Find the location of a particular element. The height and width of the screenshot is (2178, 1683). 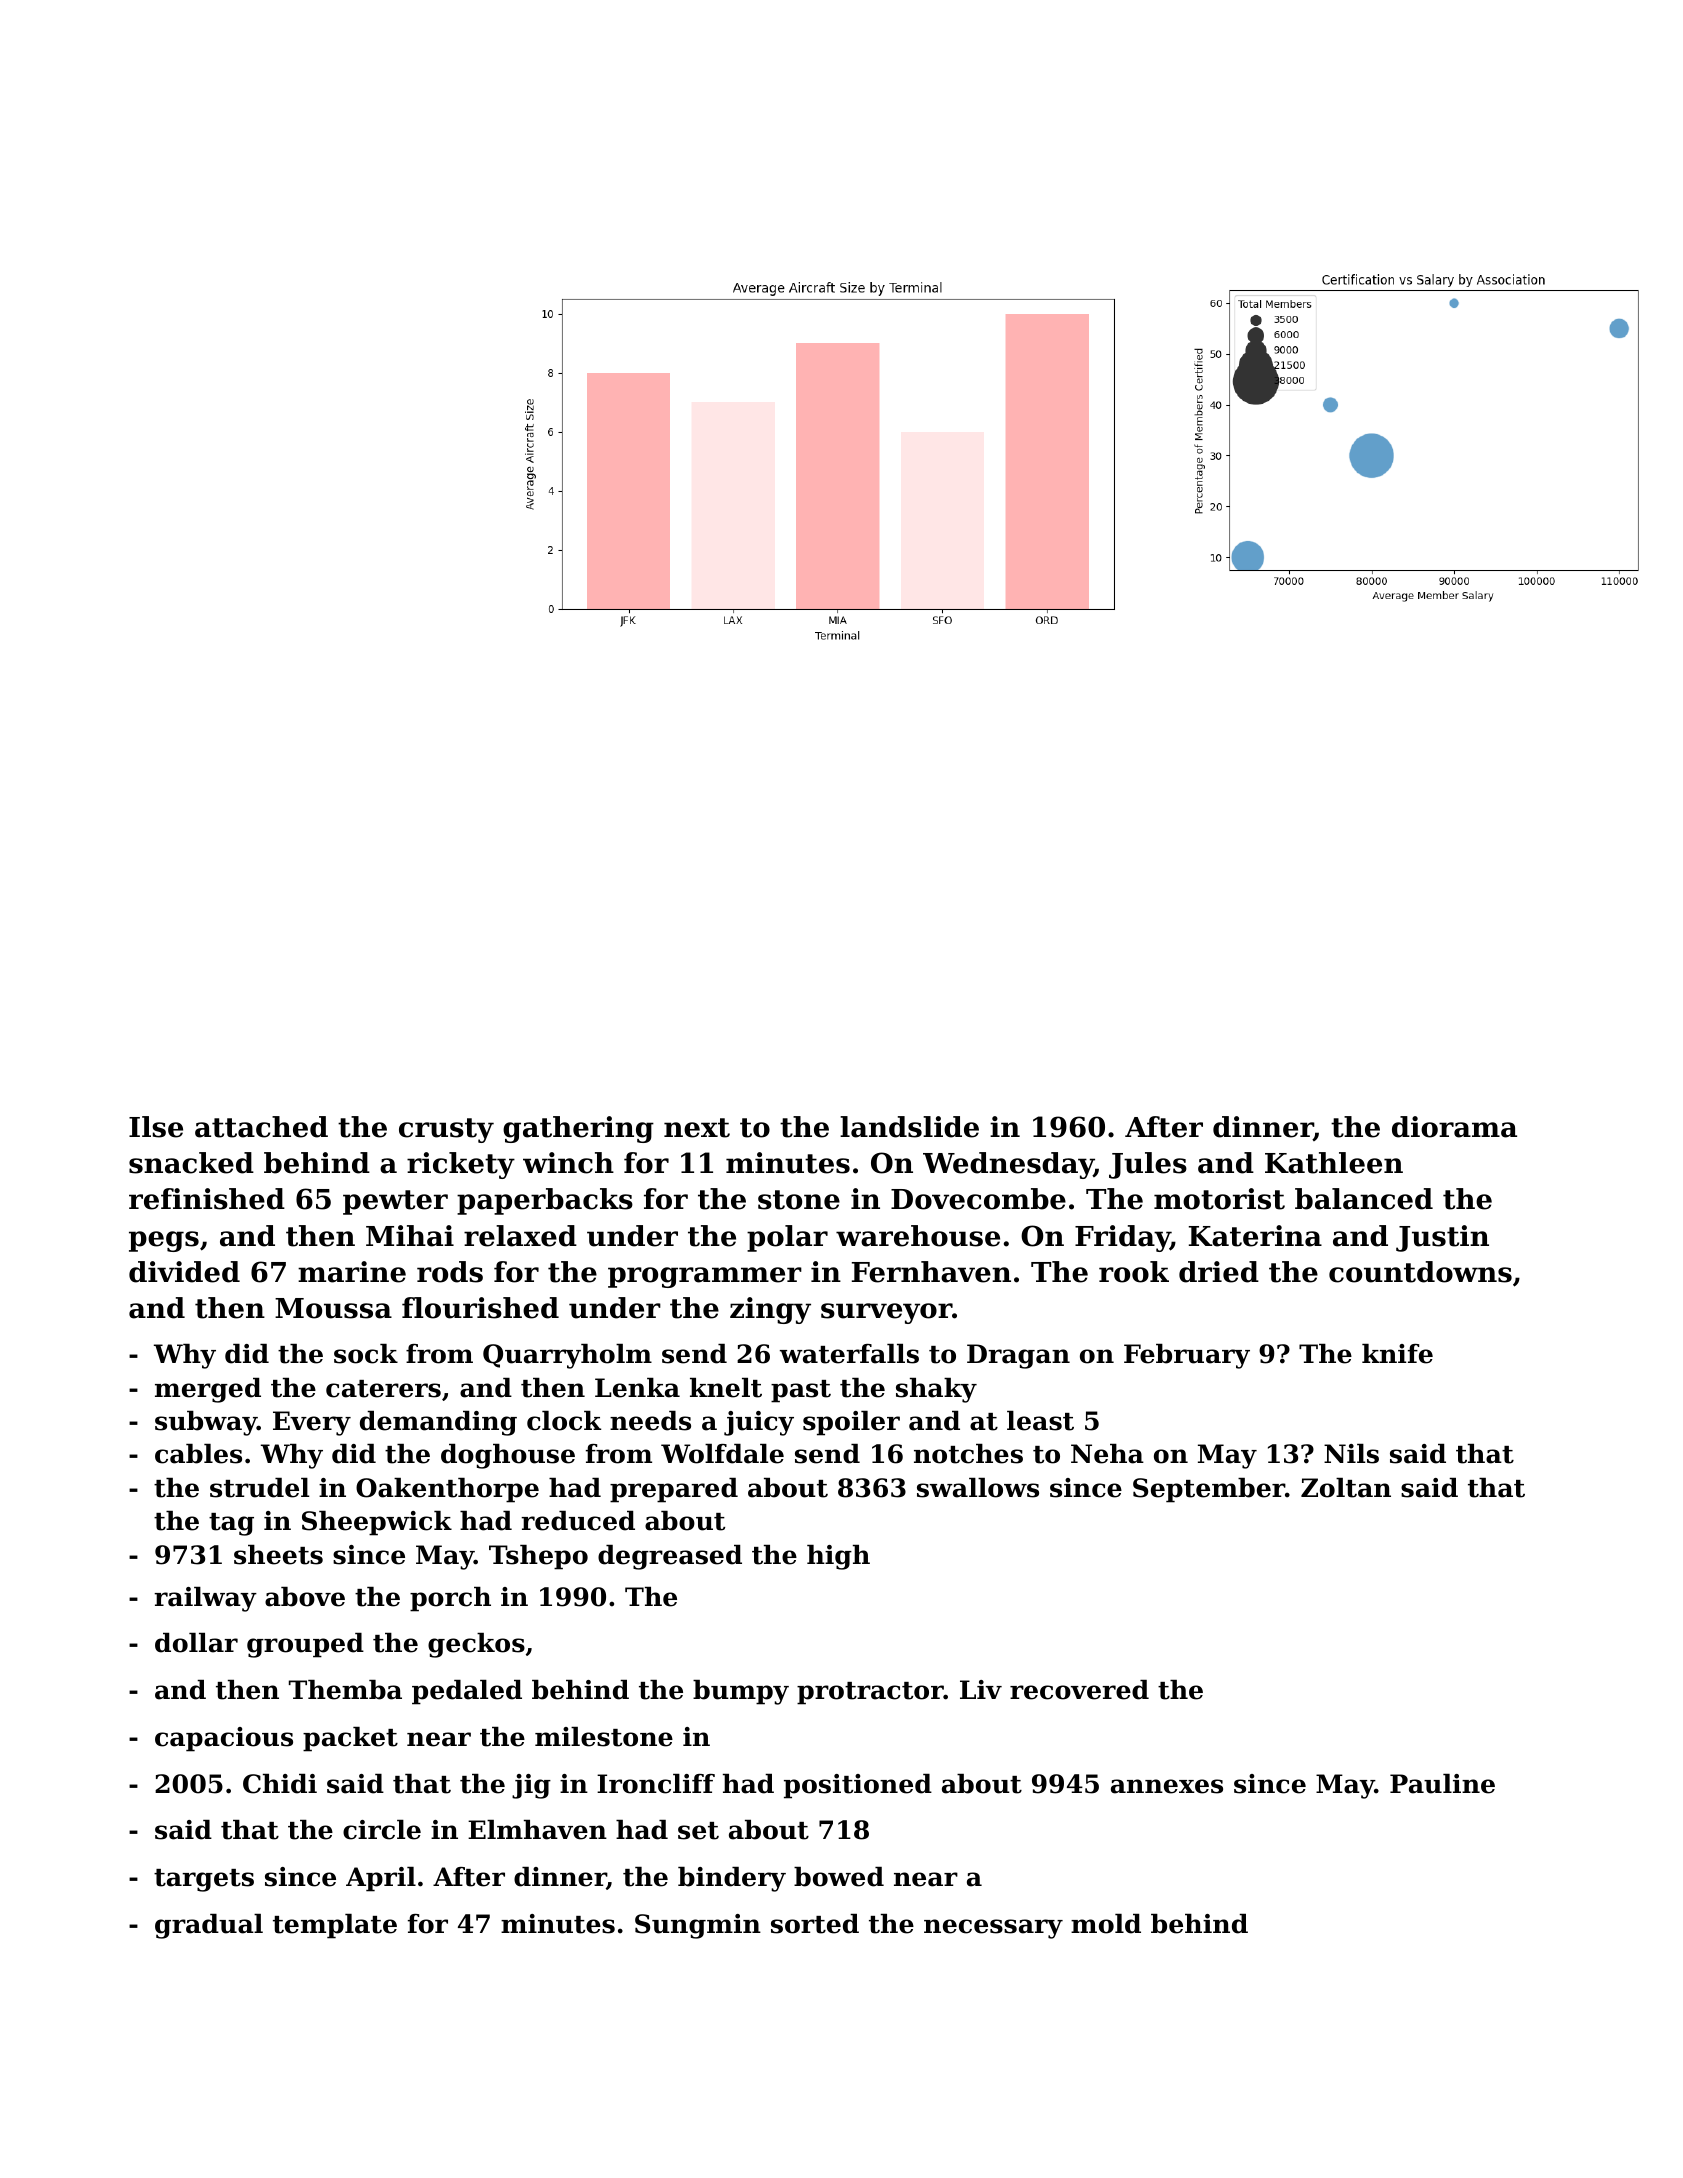

Ilse is located at coordinates (156, 1127).
